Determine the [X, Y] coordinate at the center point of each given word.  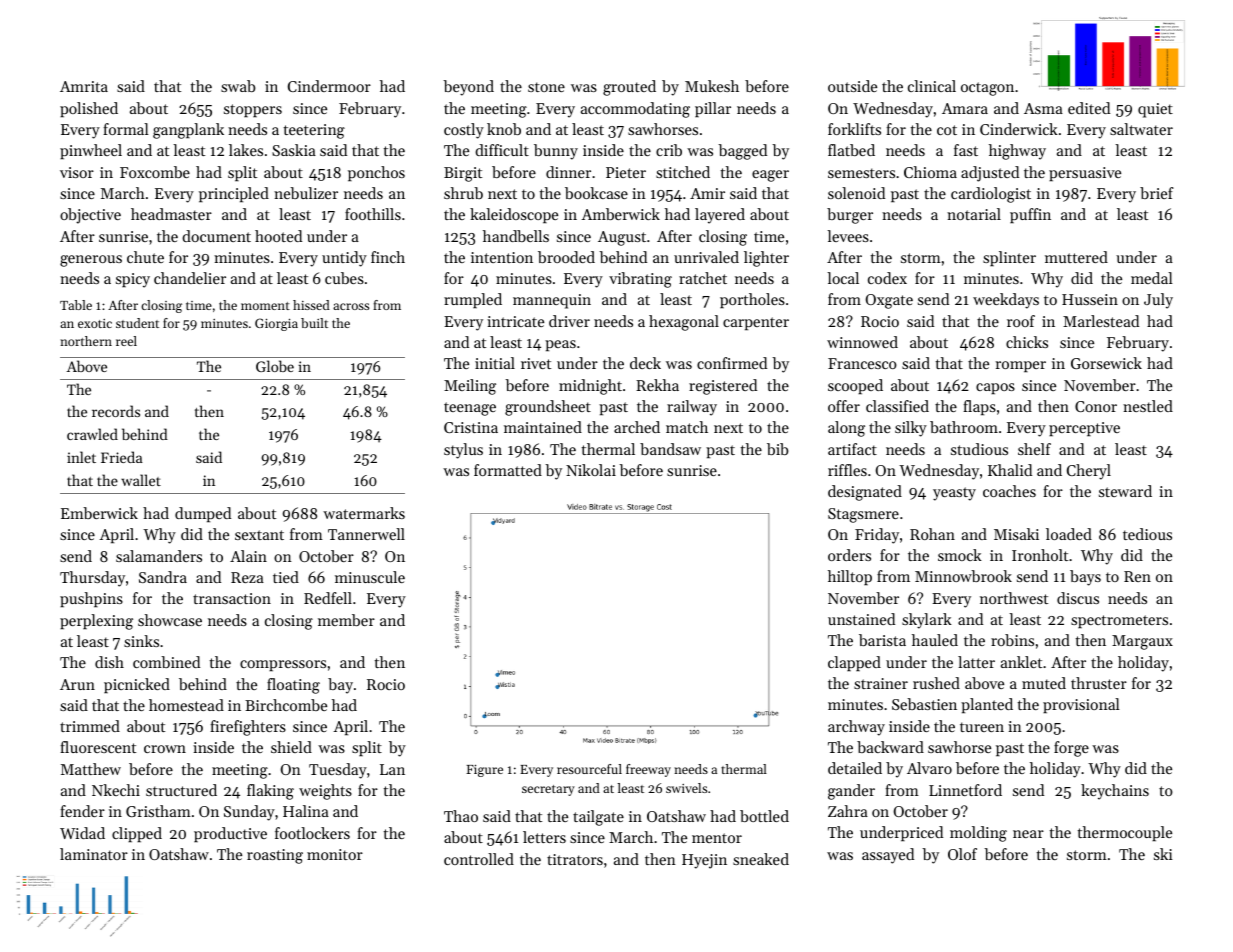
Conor [1096, 406]
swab [238, 86]
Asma [1043, 108]
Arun [77, 684]
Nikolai [591, 470]
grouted [629, 88]
